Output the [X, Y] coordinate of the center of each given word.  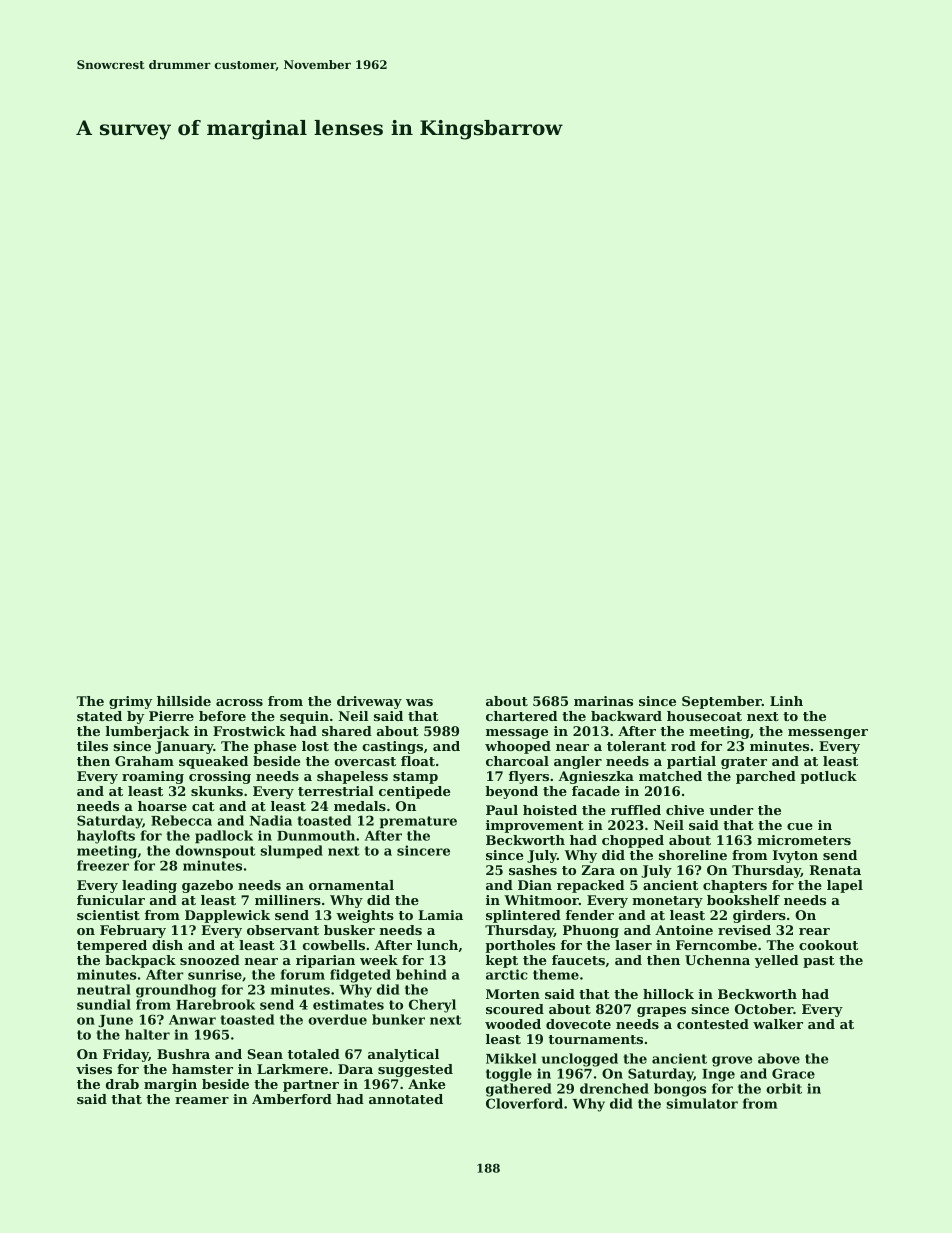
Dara [355, 1069]
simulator [702, 1103]
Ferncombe [716, 945]
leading [149, 886]
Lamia [440, 915]
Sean [265, 1054]
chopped [633, 841]
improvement [535, 826]
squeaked [213, 762]
